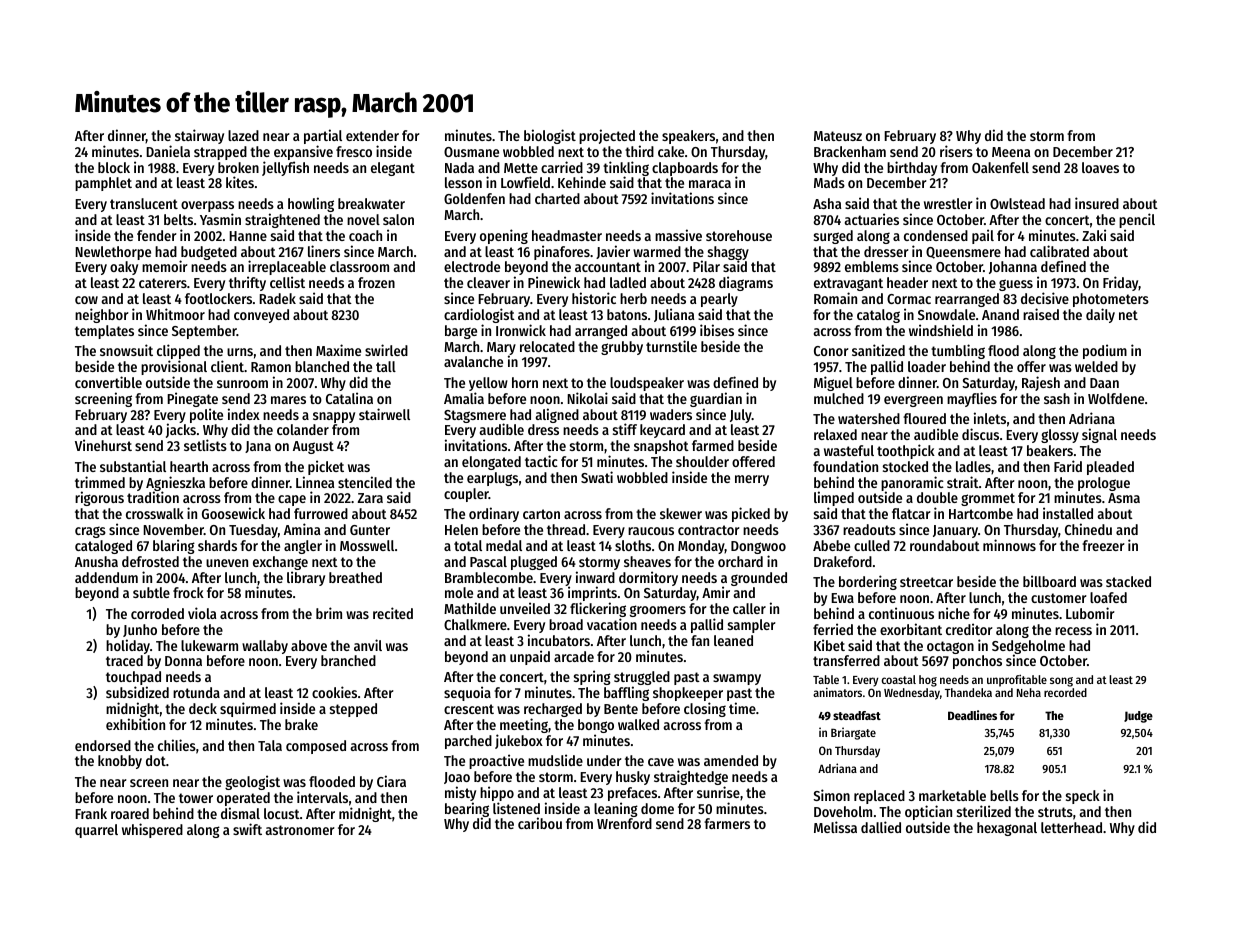  Describe the element at coordinates (1105, 351) in the page. I see `podium` at that location.
